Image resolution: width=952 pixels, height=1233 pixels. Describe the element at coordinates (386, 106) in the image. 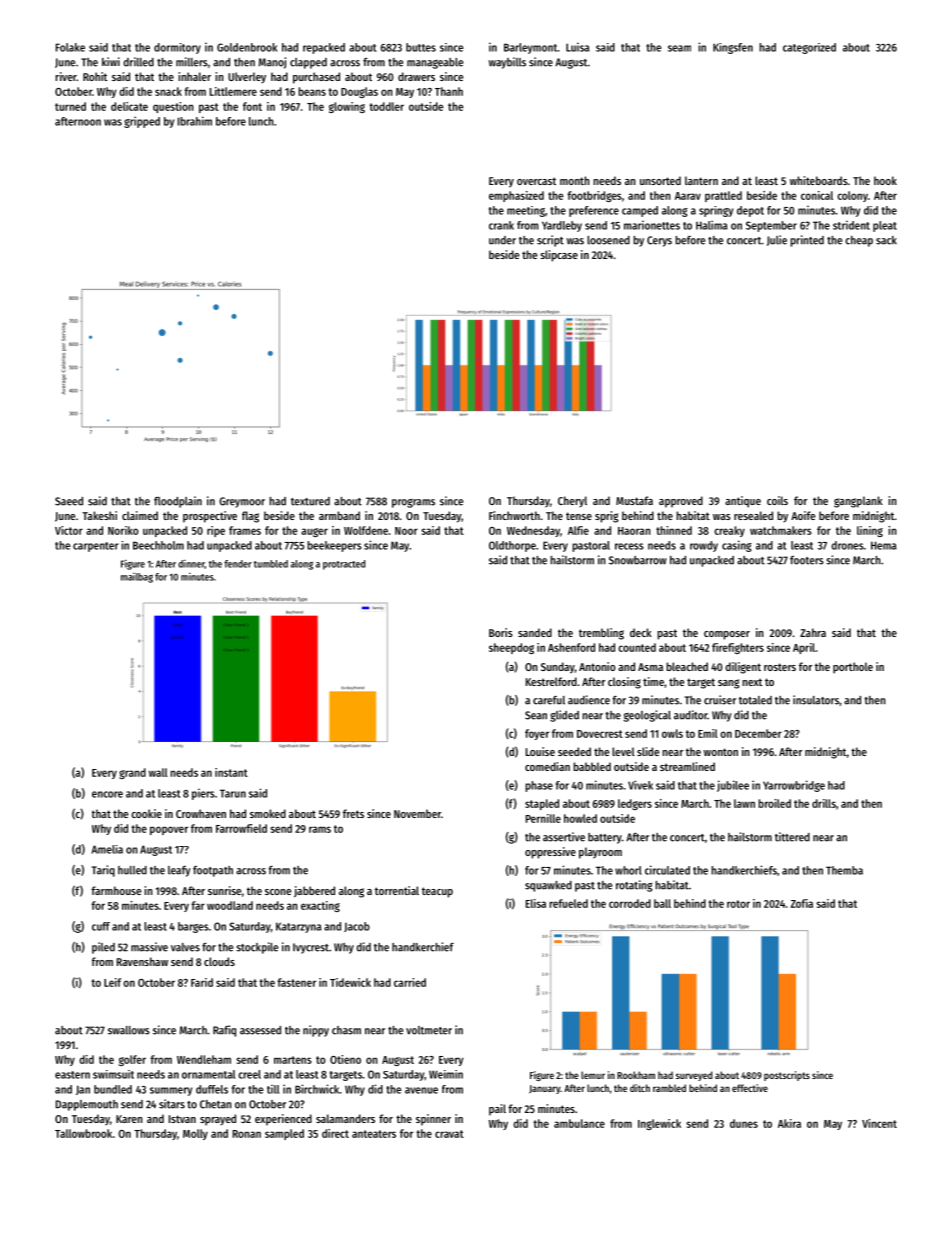

I see `toddler` at that location.
